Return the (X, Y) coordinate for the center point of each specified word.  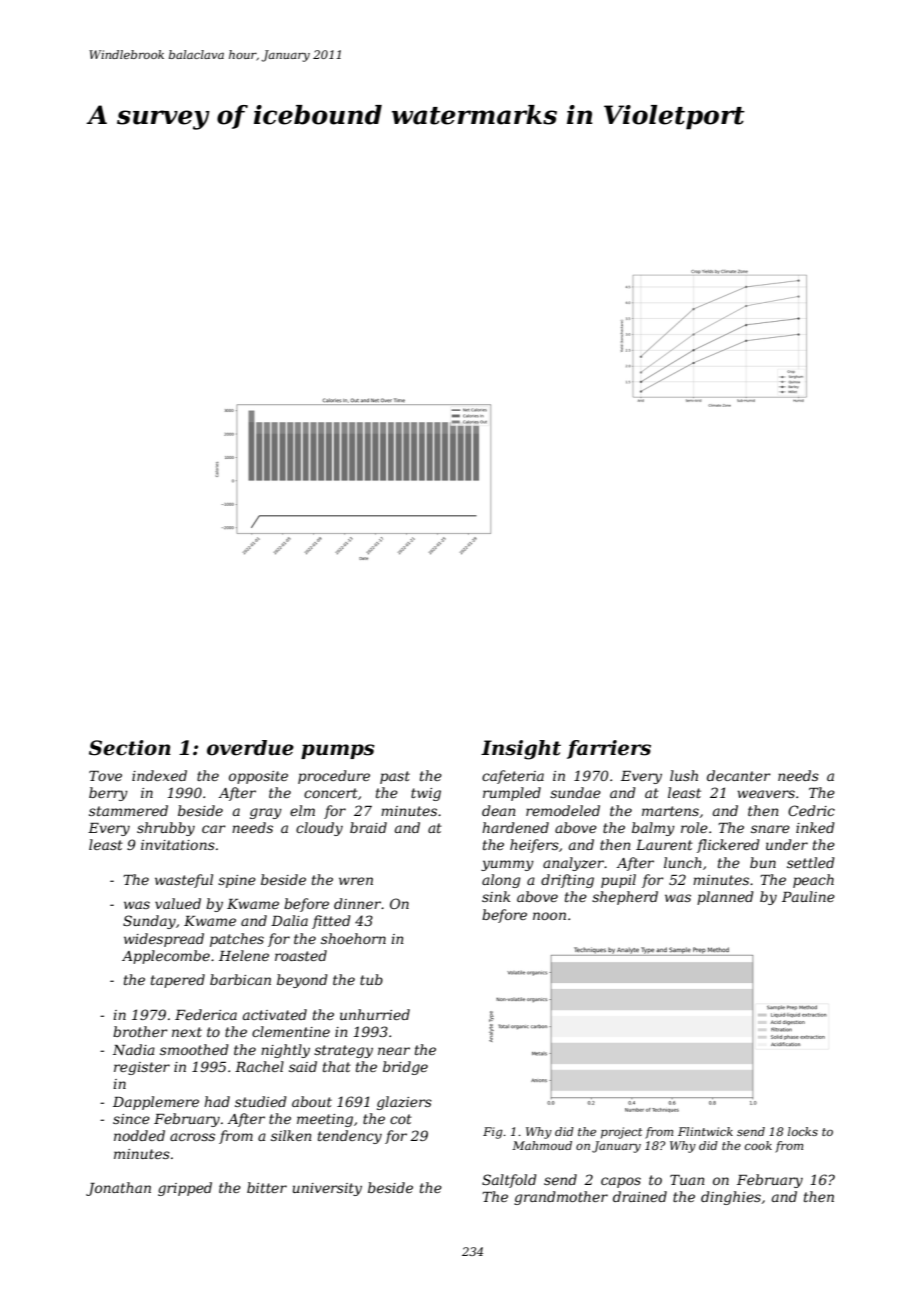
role (694, 827)
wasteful (184, 881)
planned (725, 898)
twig (426, 794)
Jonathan (118, 1189)
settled (811, 862)
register (142, 1068)
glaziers (404, 1103)
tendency (350, 1137)
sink (496, 896)
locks (803, 1131)
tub (371, 979)
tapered (178, 981)
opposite (258, 777)
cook (758, 1145)
